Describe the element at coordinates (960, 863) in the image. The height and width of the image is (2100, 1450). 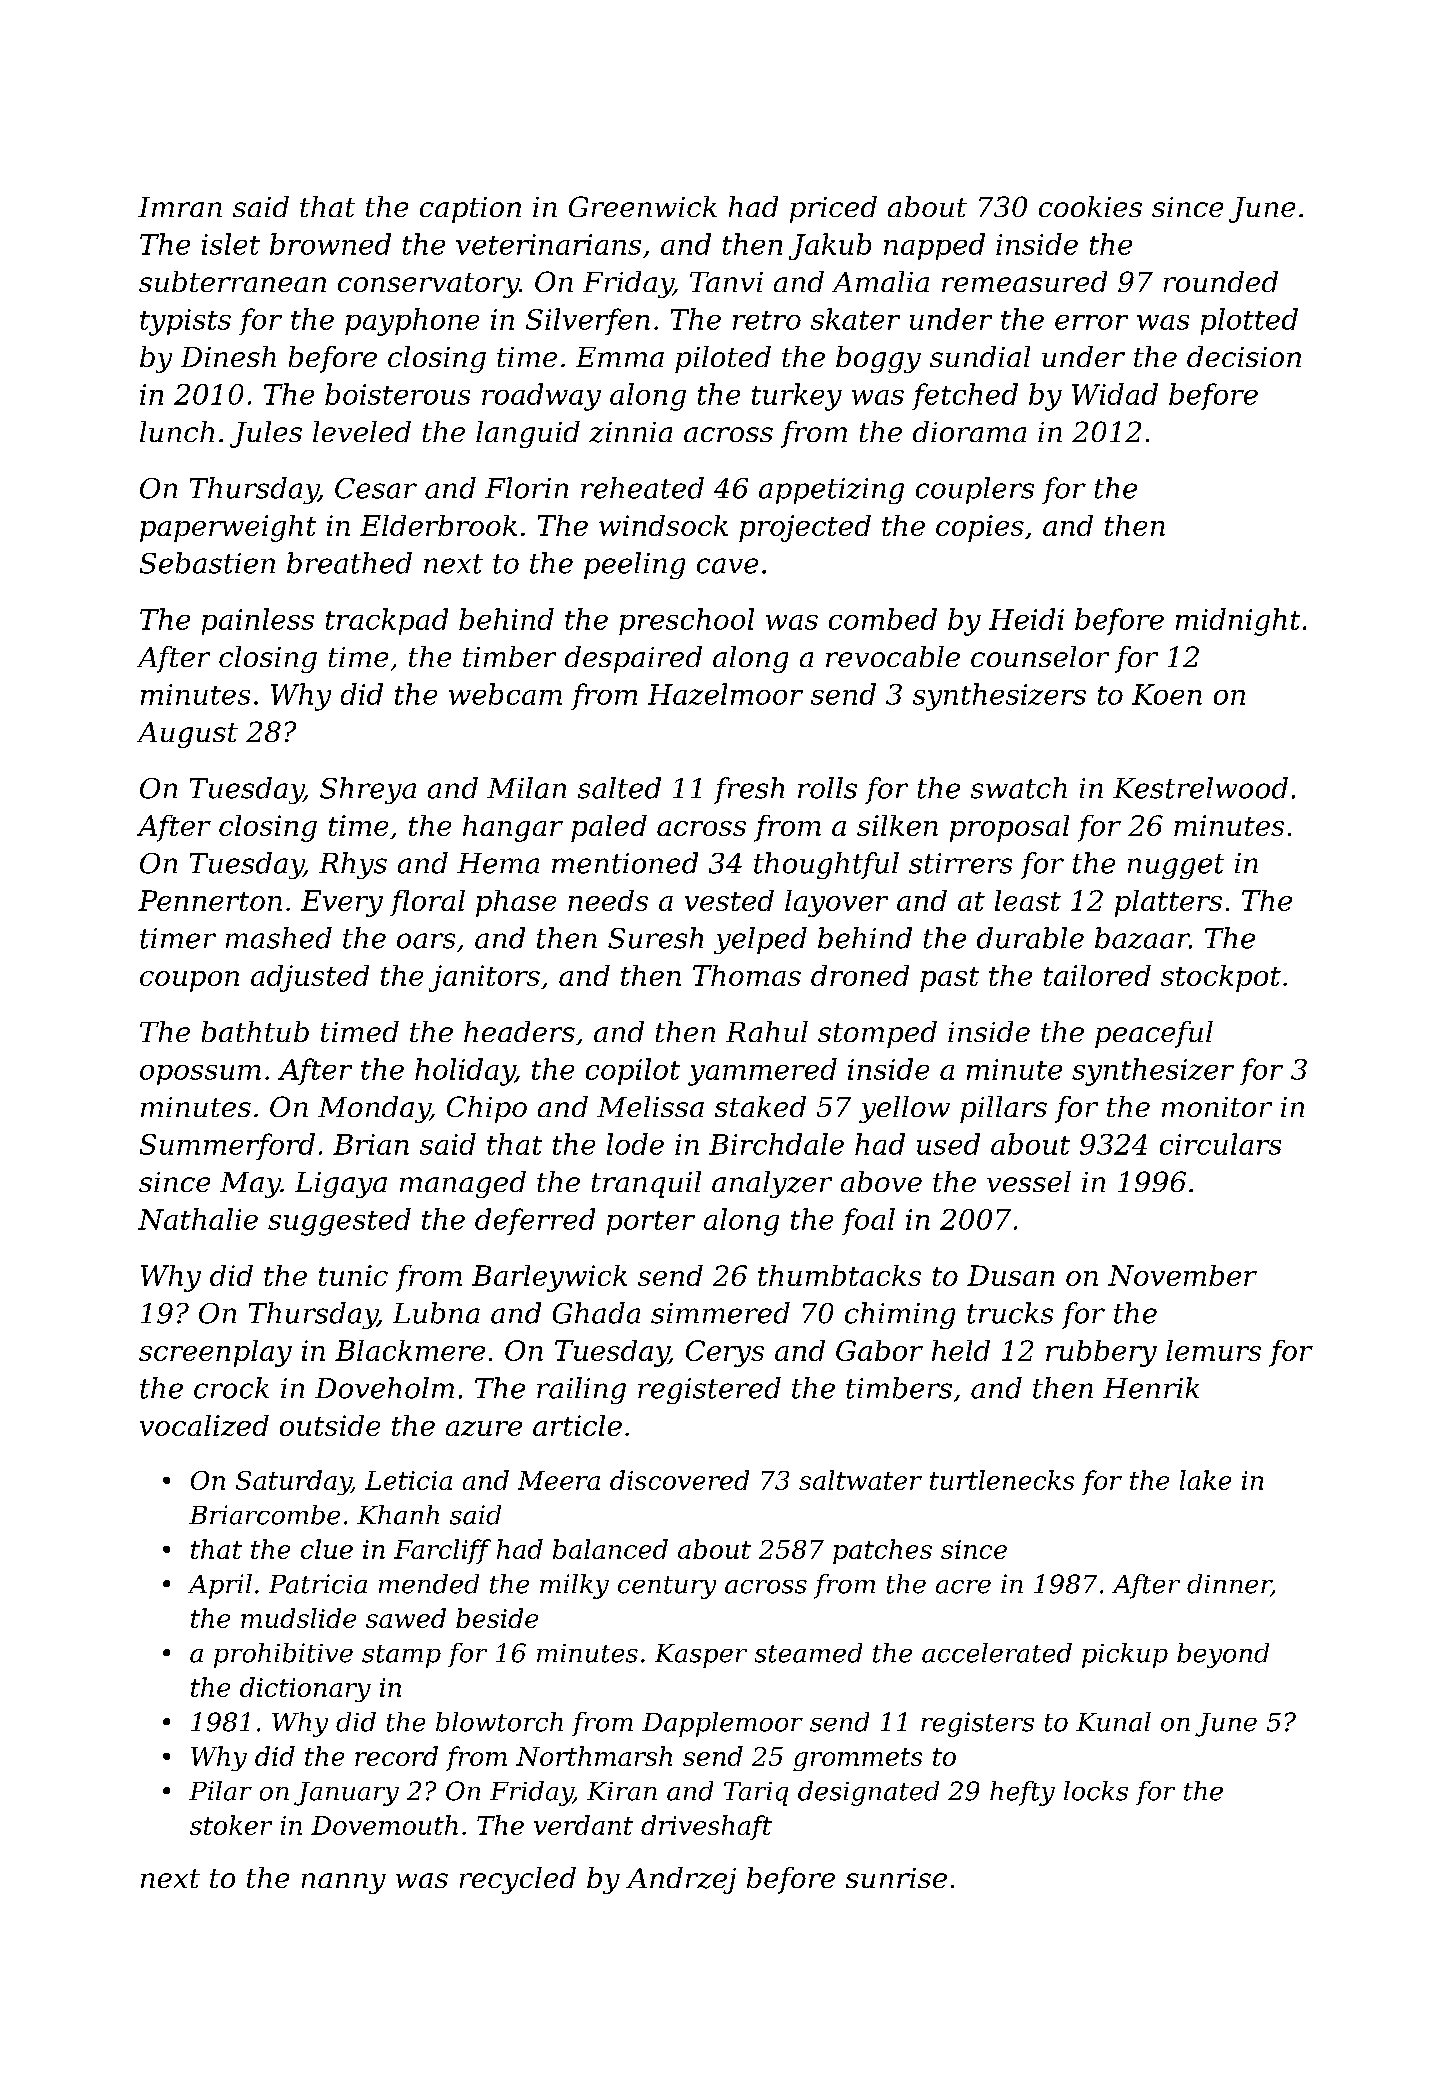
I see `stirrers` at that location.
